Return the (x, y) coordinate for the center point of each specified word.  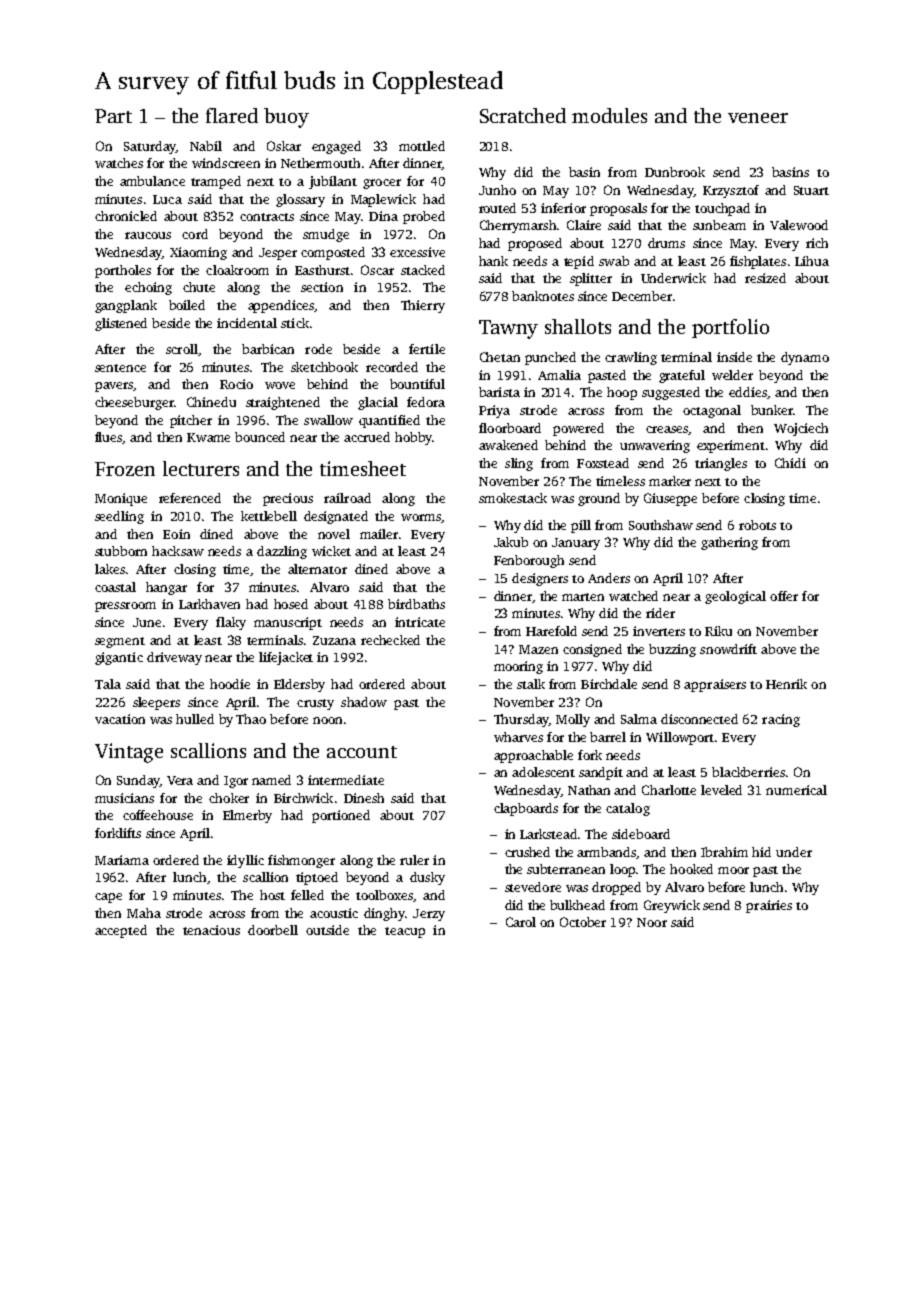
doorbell (273, 930)
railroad (347, 498)
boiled (187, 305)
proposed (535, 244)
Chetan (500, 357)
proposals (618, 209)
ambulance (152, 181)
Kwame (208, 437)
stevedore (533, 887)
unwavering (655, 446)
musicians (124, 798)
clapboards (526, 809)
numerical (796, 790)
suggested (671, 393)
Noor (652, 922)
